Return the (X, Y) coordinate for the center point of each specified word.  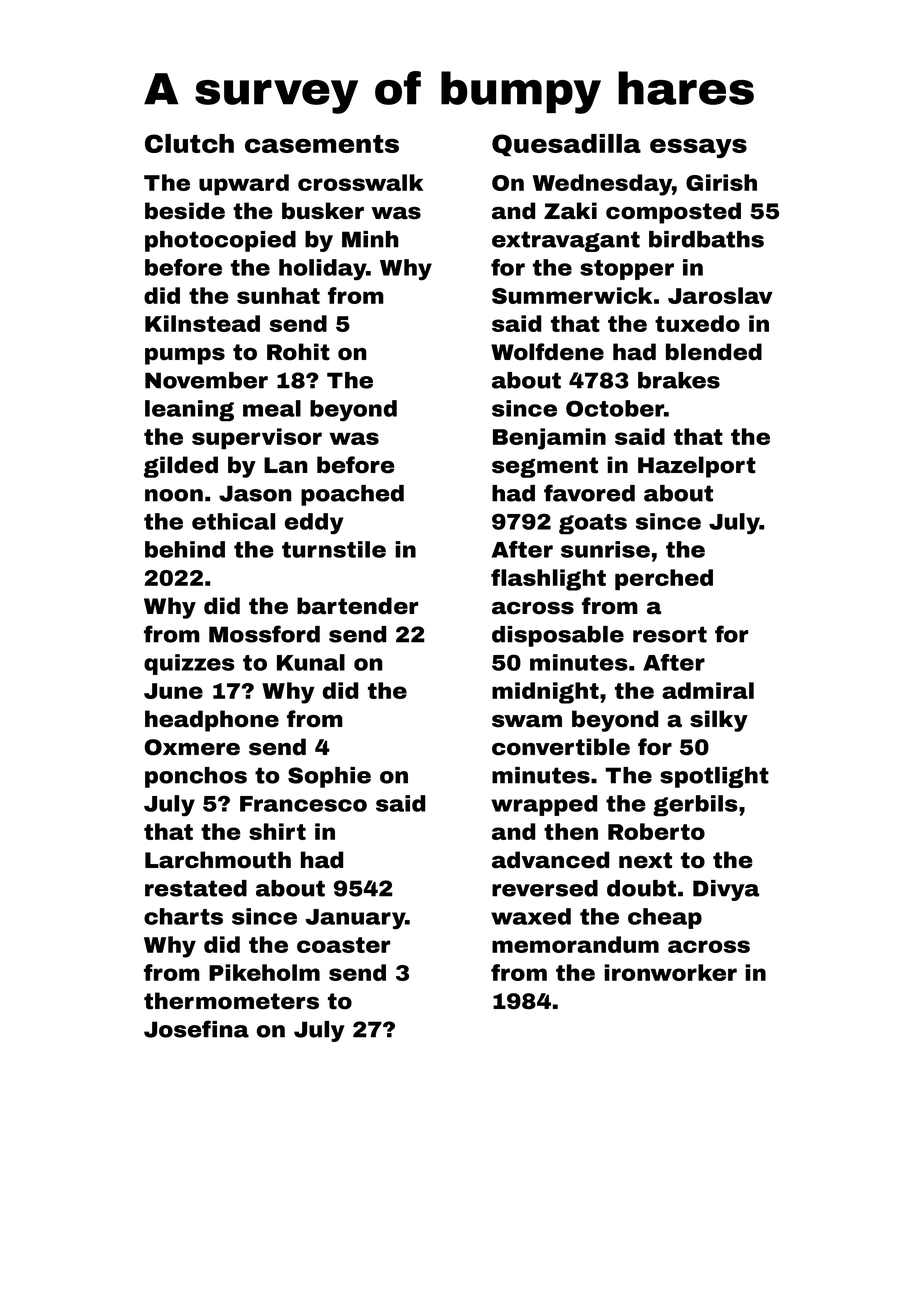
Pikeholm (264, 972)
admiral (708, 690)
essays (698, 148)
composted (673, 213)
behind (185, 549)
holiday (322, 270)
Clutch (189, 143)
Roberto (656, 831)
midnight (545, 693)
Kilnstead (202, 323)
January (355, 919)
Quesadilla (566, 145)
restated (196, 888)
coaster (343, 945)
